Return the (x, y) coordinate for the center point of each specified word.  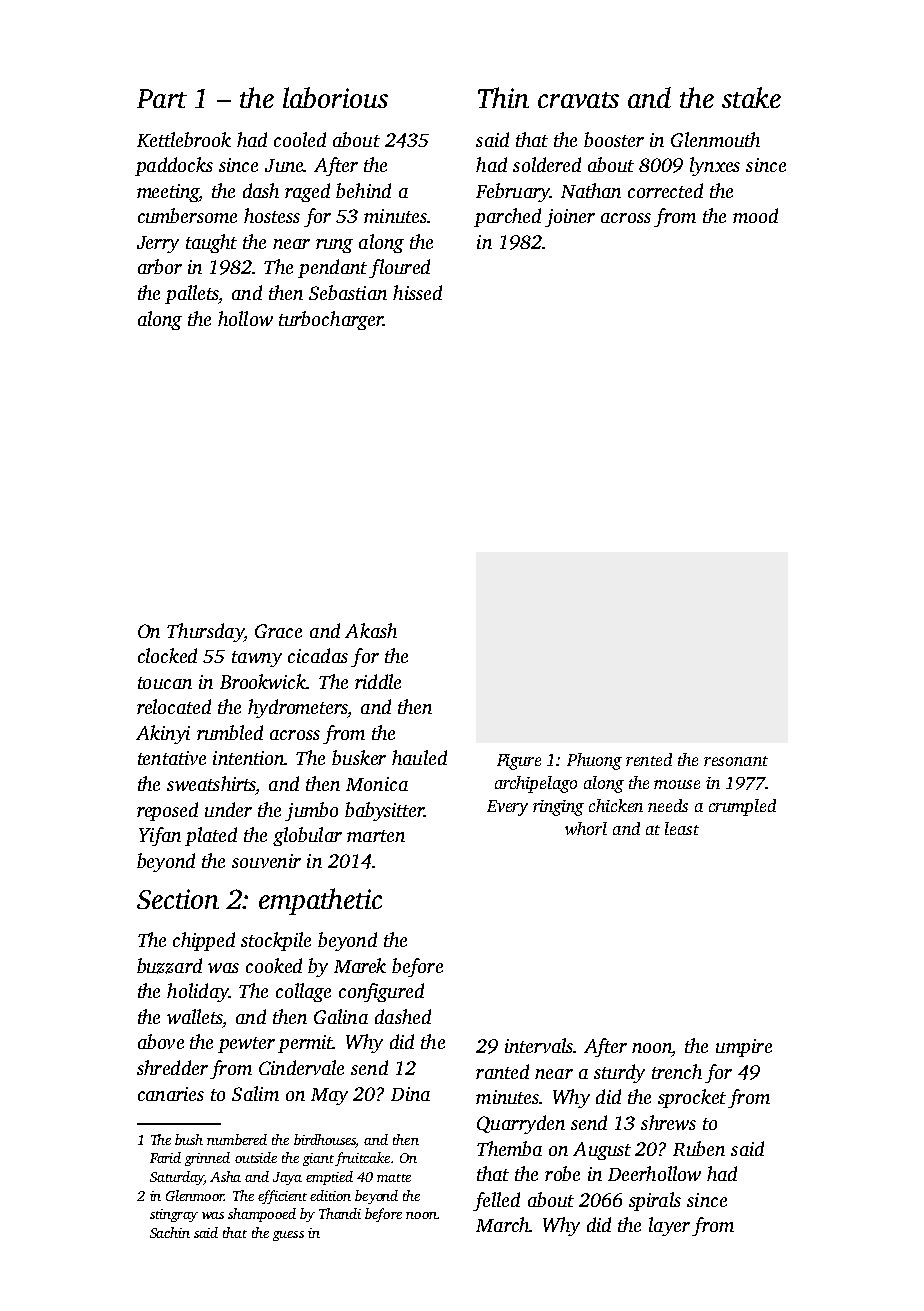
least (682, 828)
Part (162, 98)
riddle (378, 681)
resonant (736, 761)
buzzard (169, 966)
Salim (255, 1093)
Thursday (205, 632)
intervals (539, 1045)
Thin (503, 97)
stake (751, 97)
